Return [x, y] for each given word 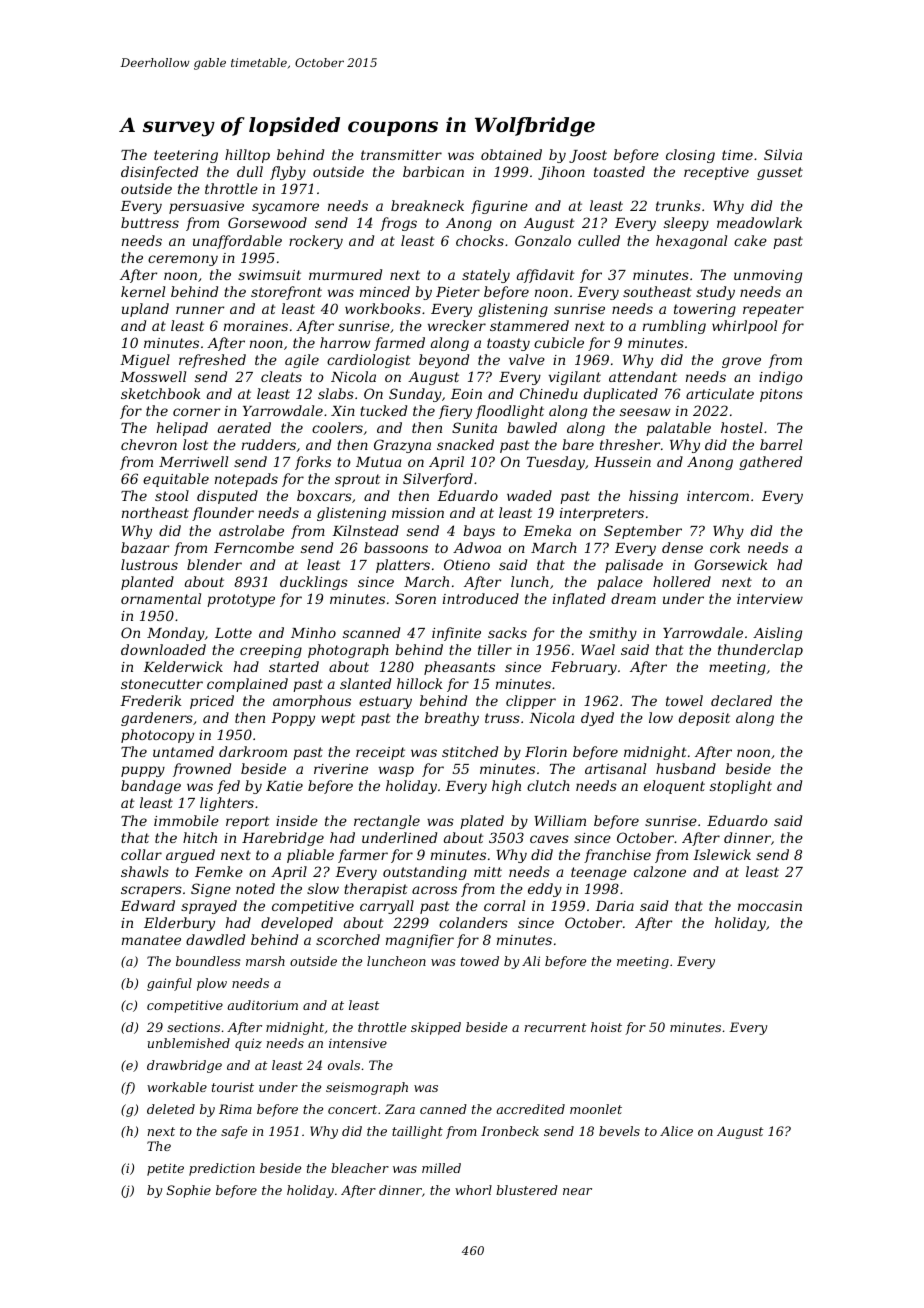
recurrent [555, 1027]
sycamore [285, 208]
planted [147, 583]
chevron [149, 444]
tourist [233, 1087]
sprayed [209, 907]
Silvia [783, 154]
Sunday [415, 395]
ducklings [314, 583]
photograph [348, 651]
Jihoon [561, 173]
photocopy [157, 736]
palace [620, 583]
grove [741, 362]
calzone [660, 871]
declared [741, 700]
